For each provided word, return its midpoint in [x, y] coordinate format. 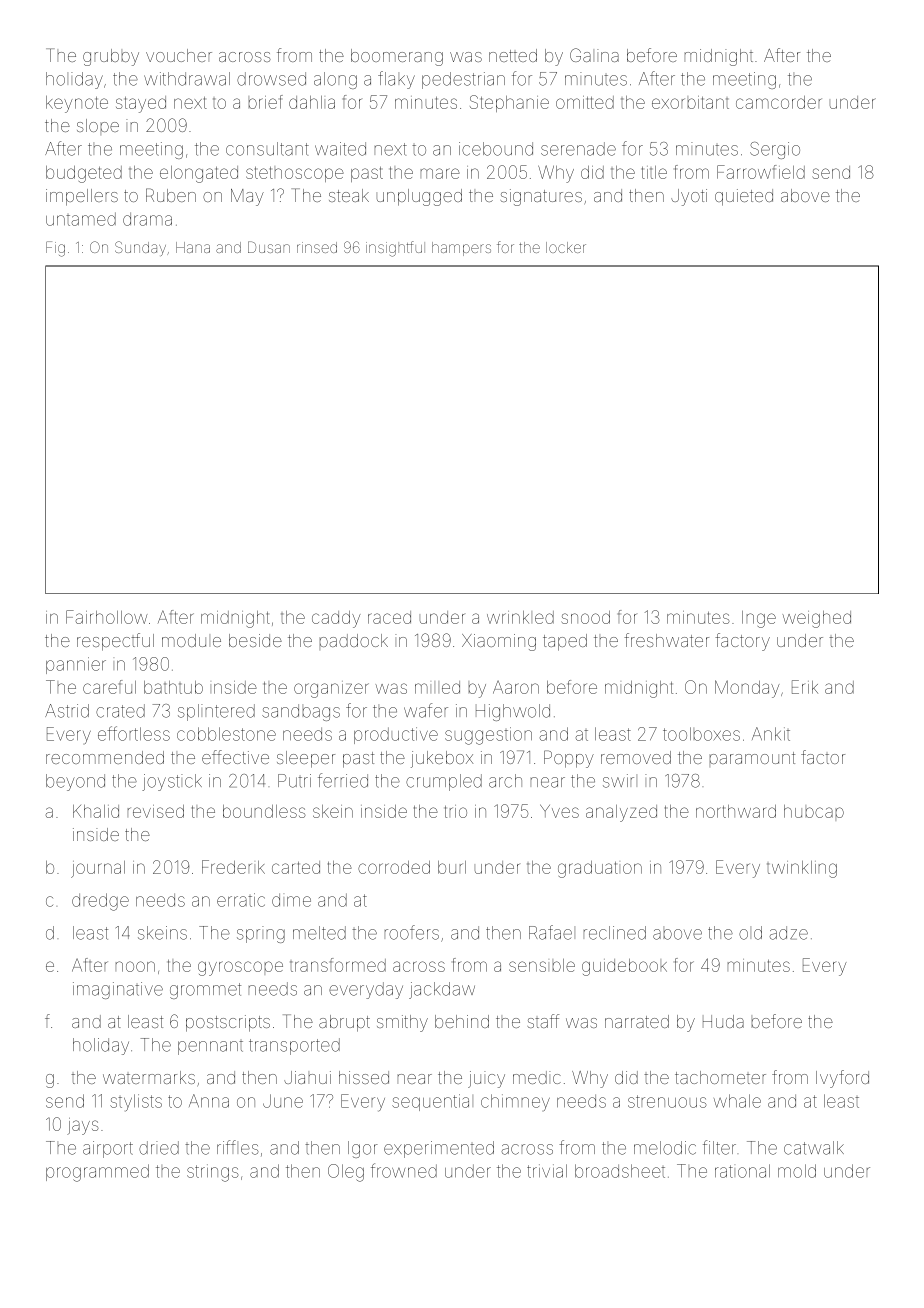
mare [440, 173]
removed [636, 757]
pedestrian [463, 80]
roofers [412, 932]
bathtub [173, 687]
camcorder [779, 102]
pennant [210, 1048]
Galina [594, 55]
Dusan [269, 247]
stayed [141, 104]
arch [505, 781]
